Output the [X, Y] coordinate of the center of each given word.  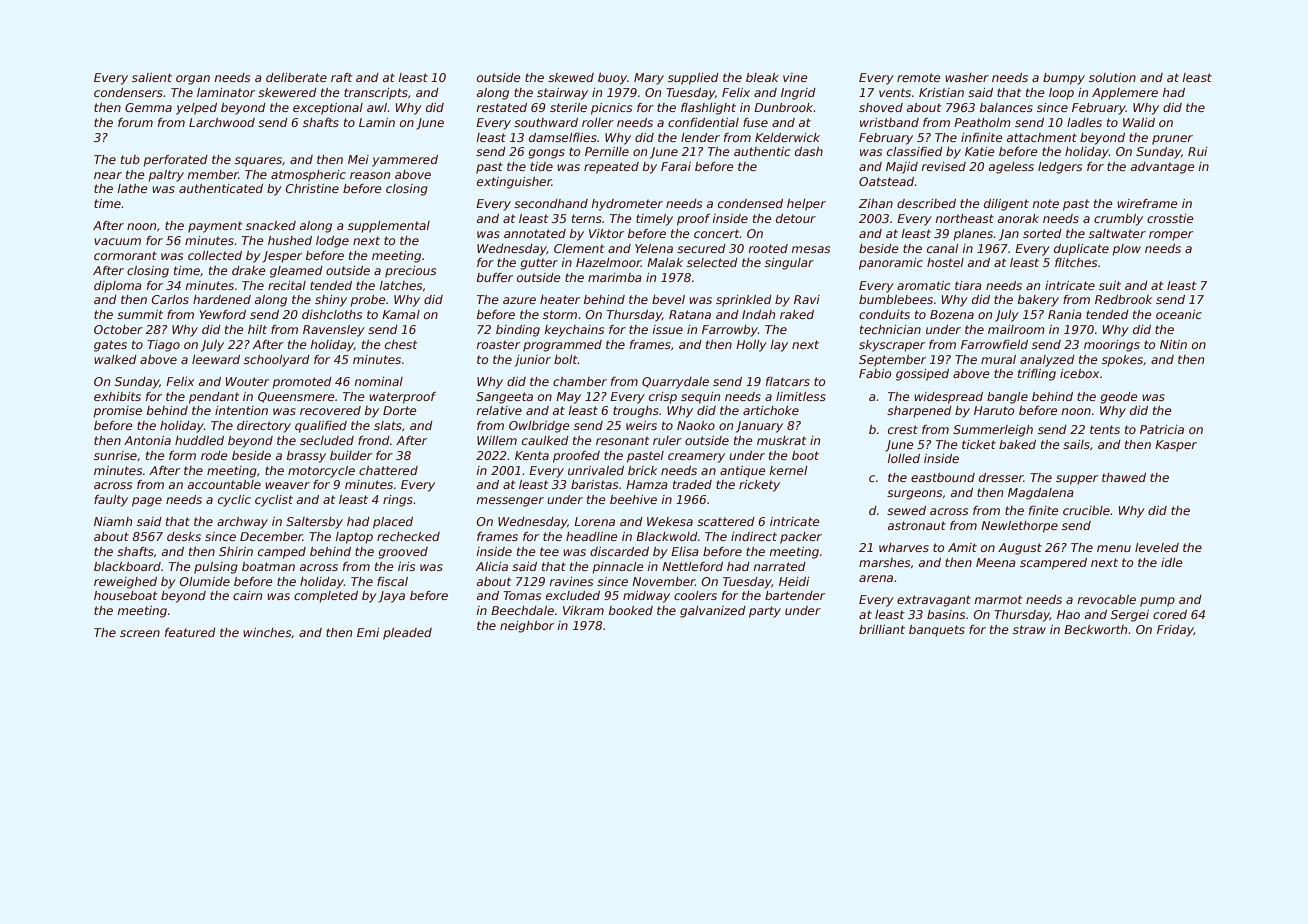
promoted [302, 383]
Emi [368, 632]
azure [519, 300]
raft [342, 77]
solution [1112, 77]
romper [1171, 236]
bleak [762, 77]
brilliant [882, 629]
